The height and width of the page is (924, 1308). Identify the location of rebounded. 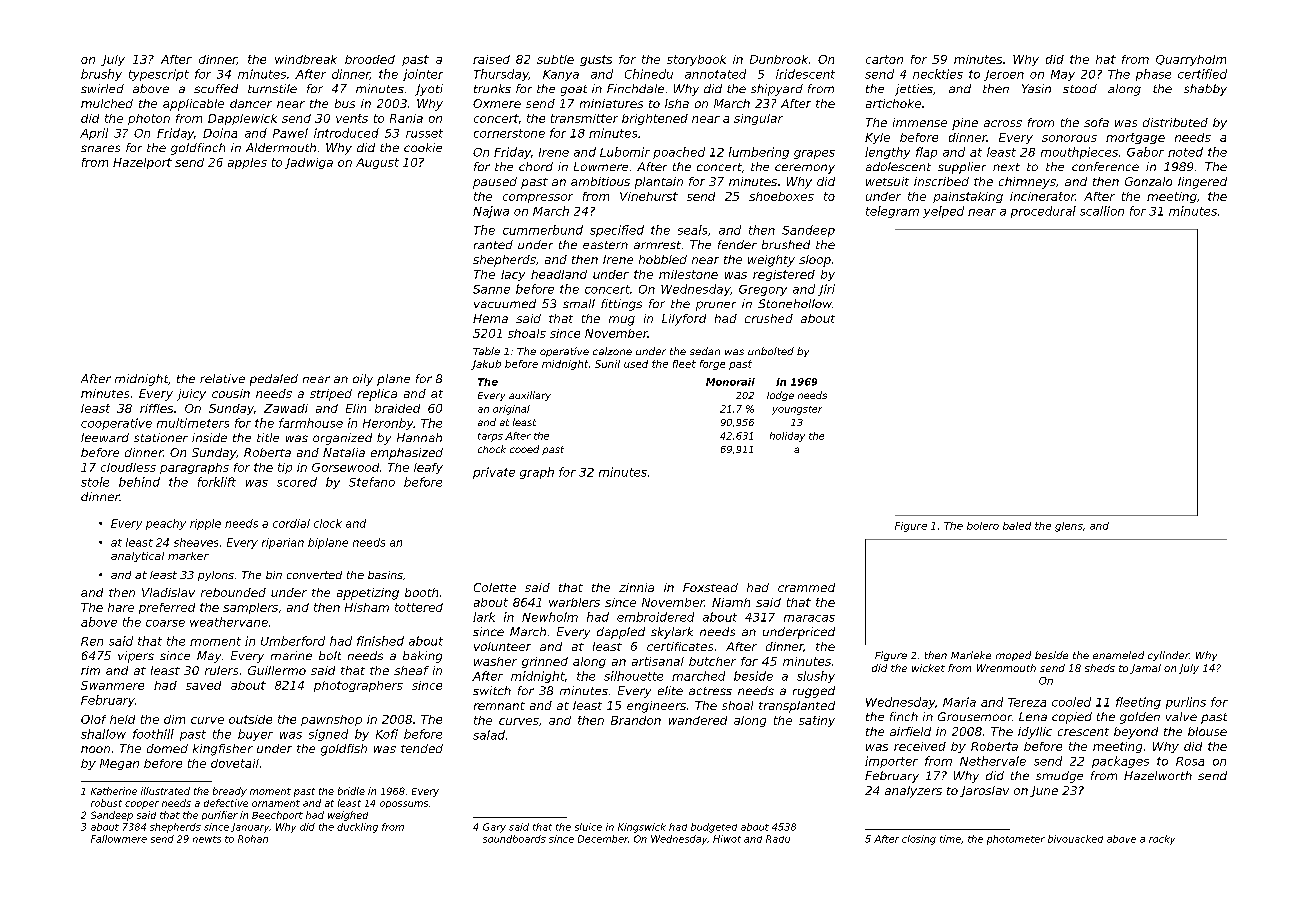
(233, 592).
